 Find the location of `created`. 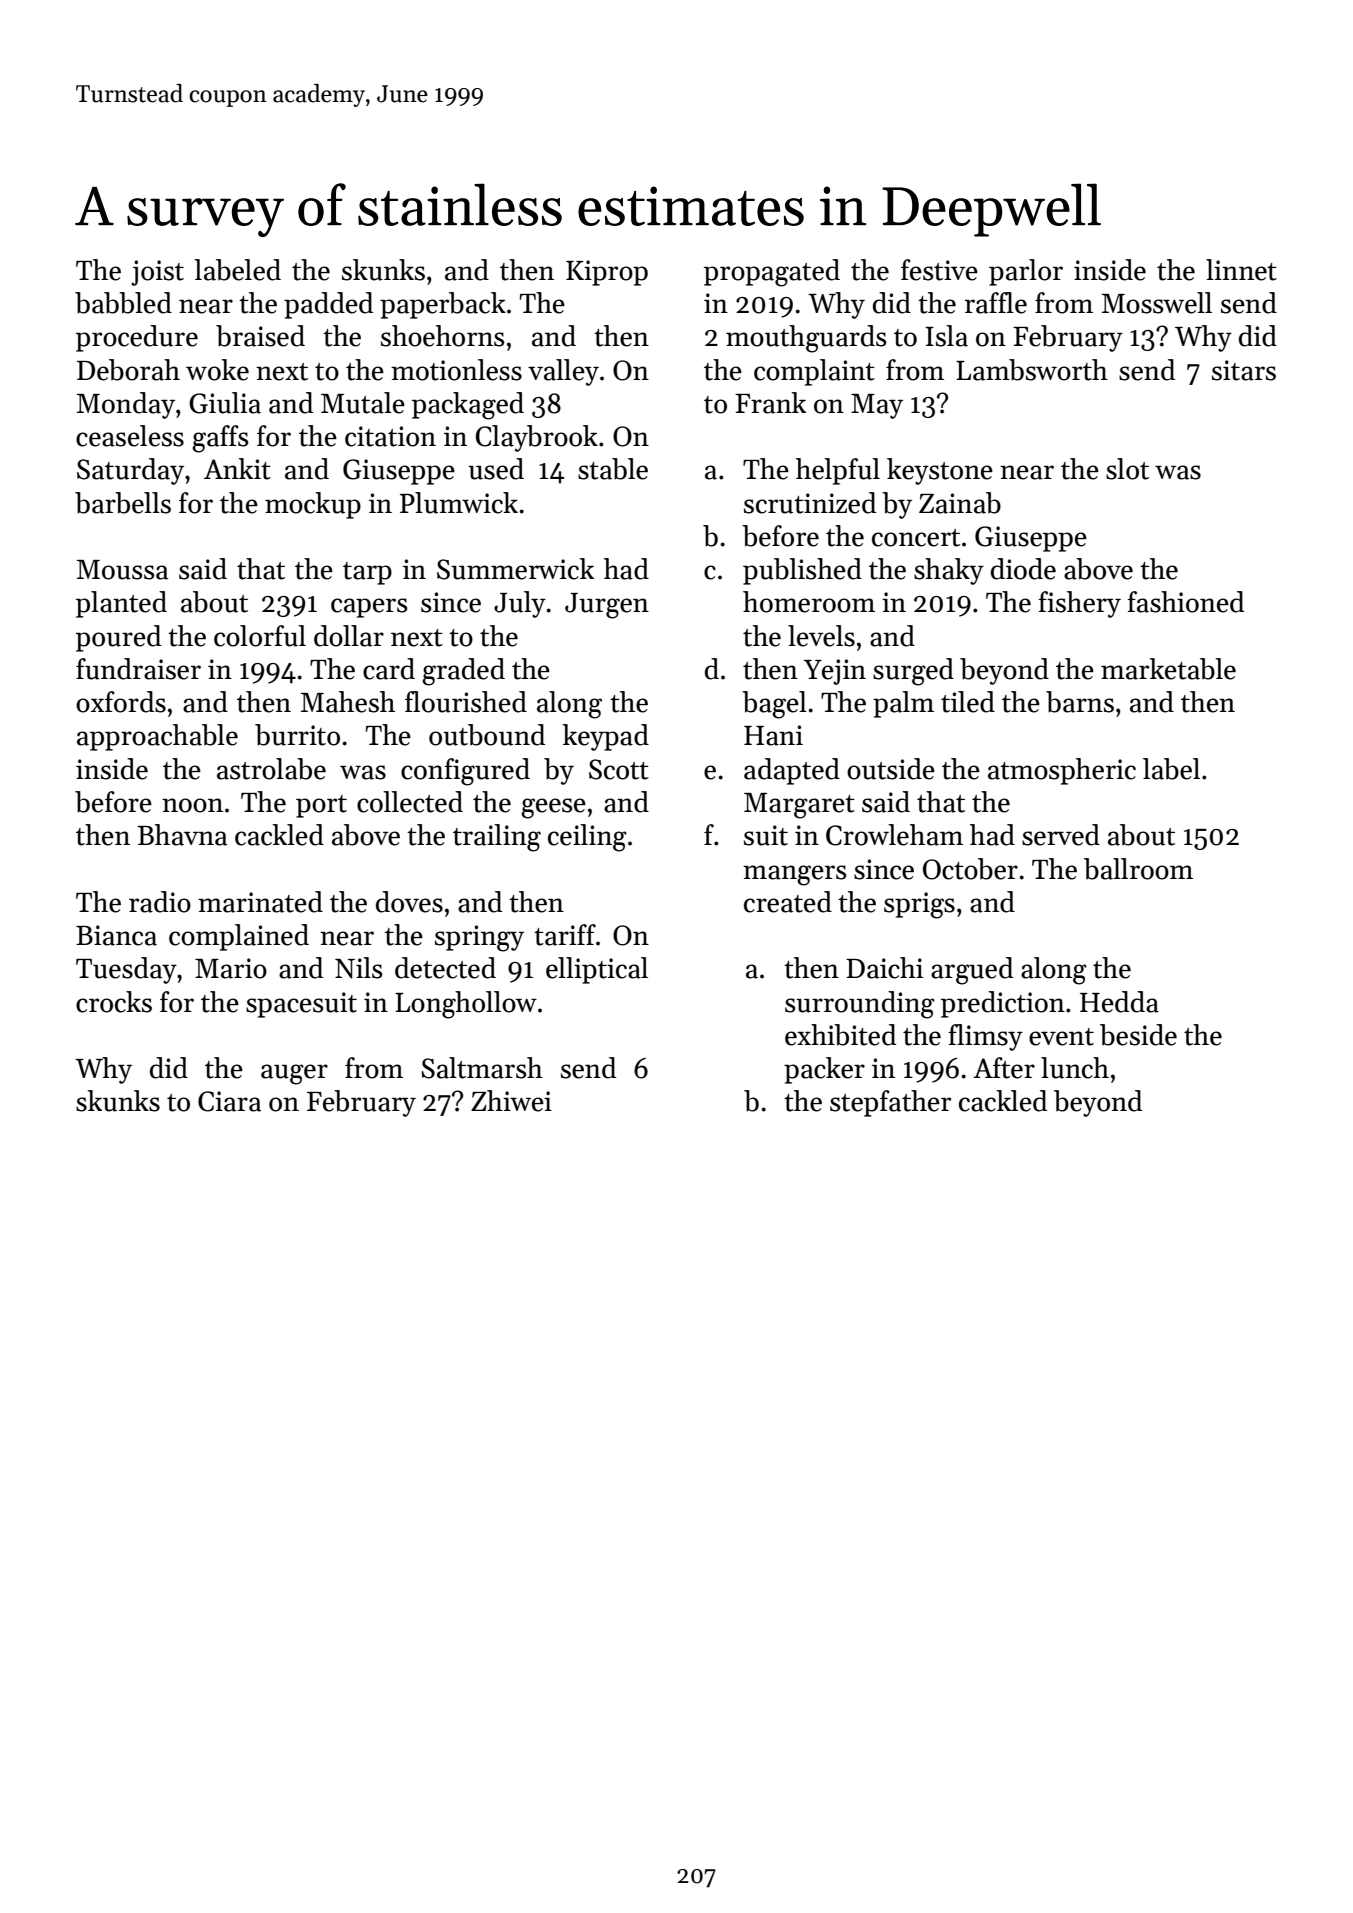

created is located at coordinates (788, 902).
